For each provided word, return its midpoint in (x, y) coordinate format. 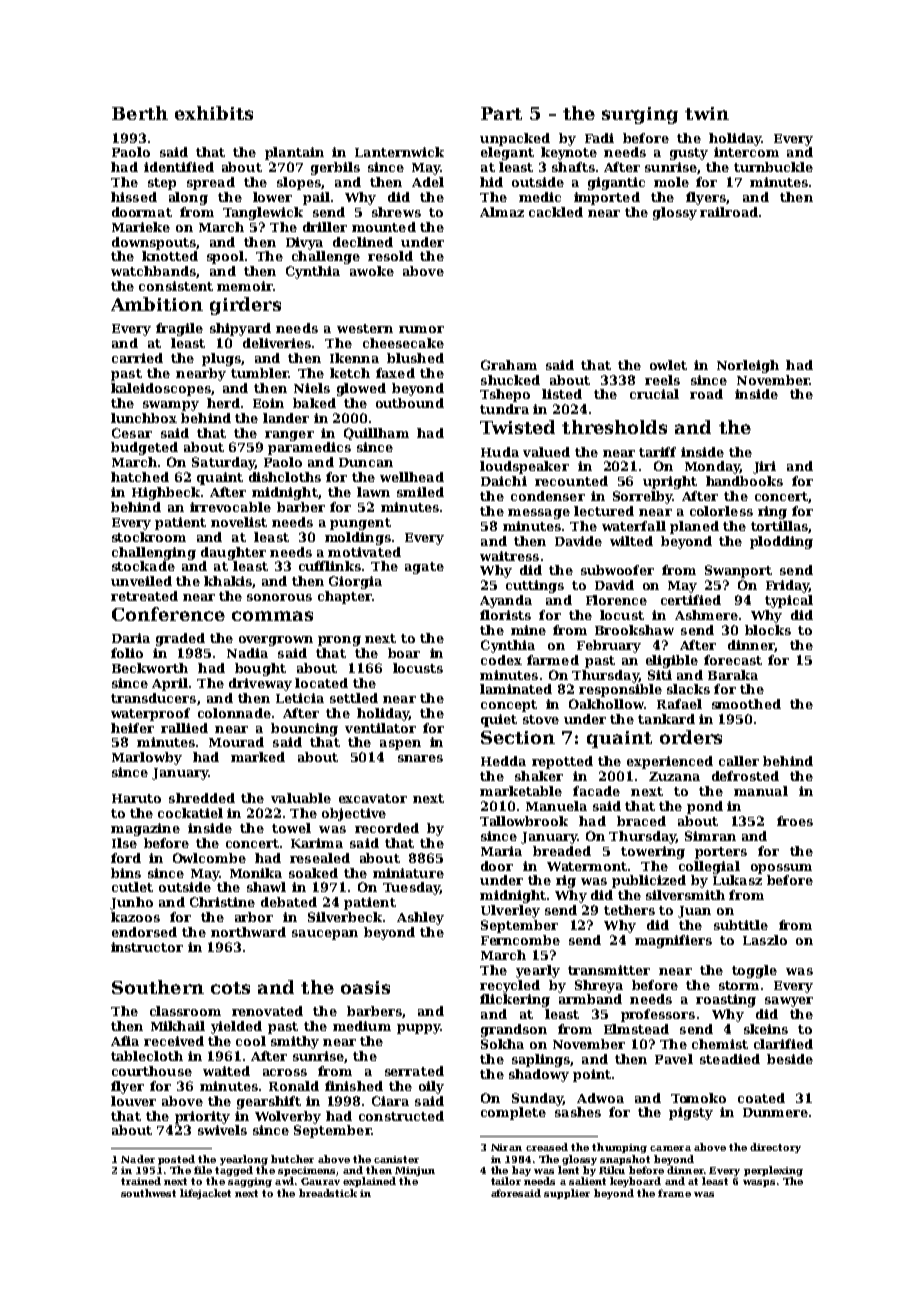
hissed (134, 197)
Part (501, 113)
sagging (250, 1182)
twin (707, 113)
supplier (567, 1194)
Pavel (674, 1059)
